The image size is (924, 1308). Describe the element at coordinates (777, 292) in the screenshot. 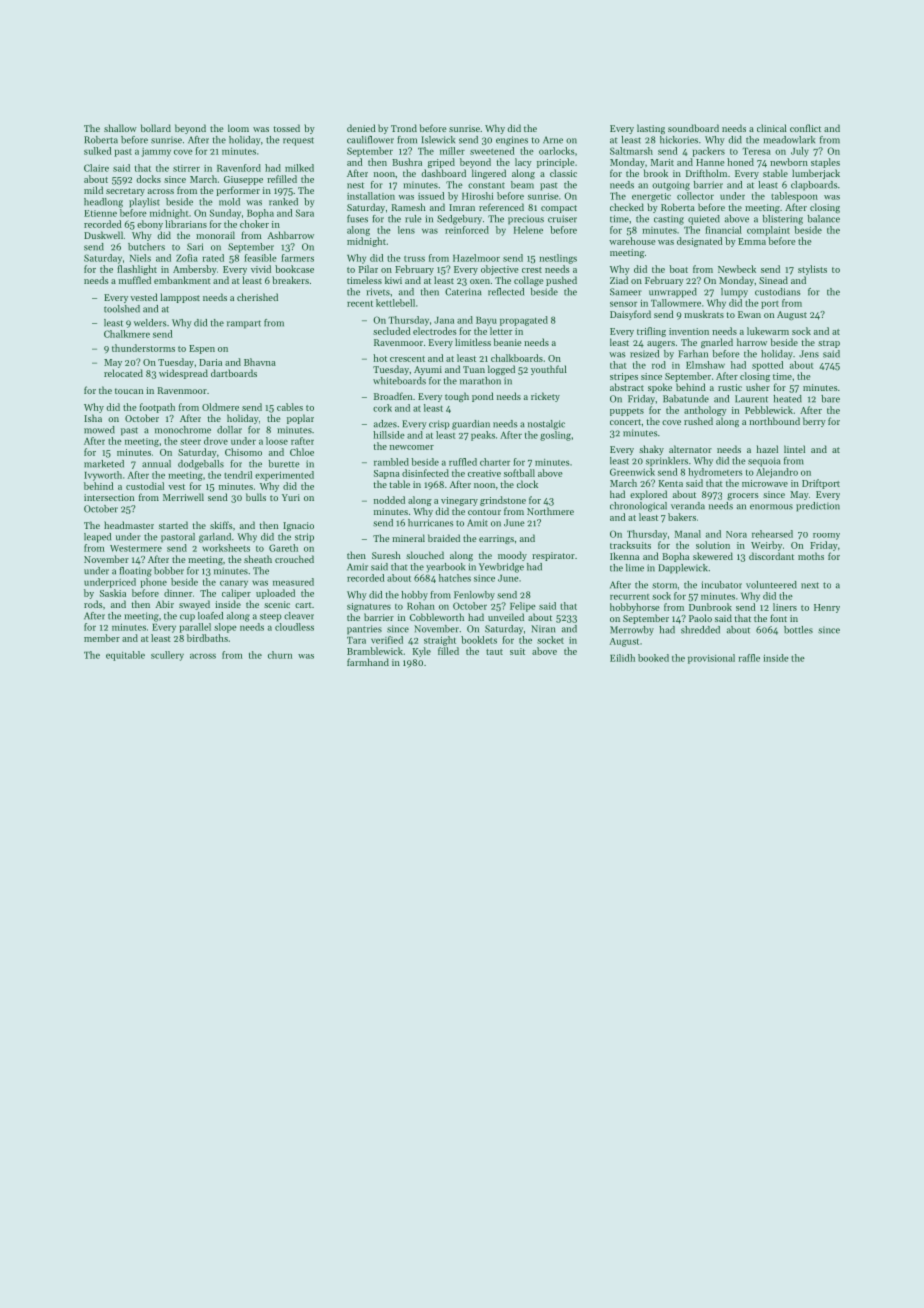

I see `custodians` at that location.
